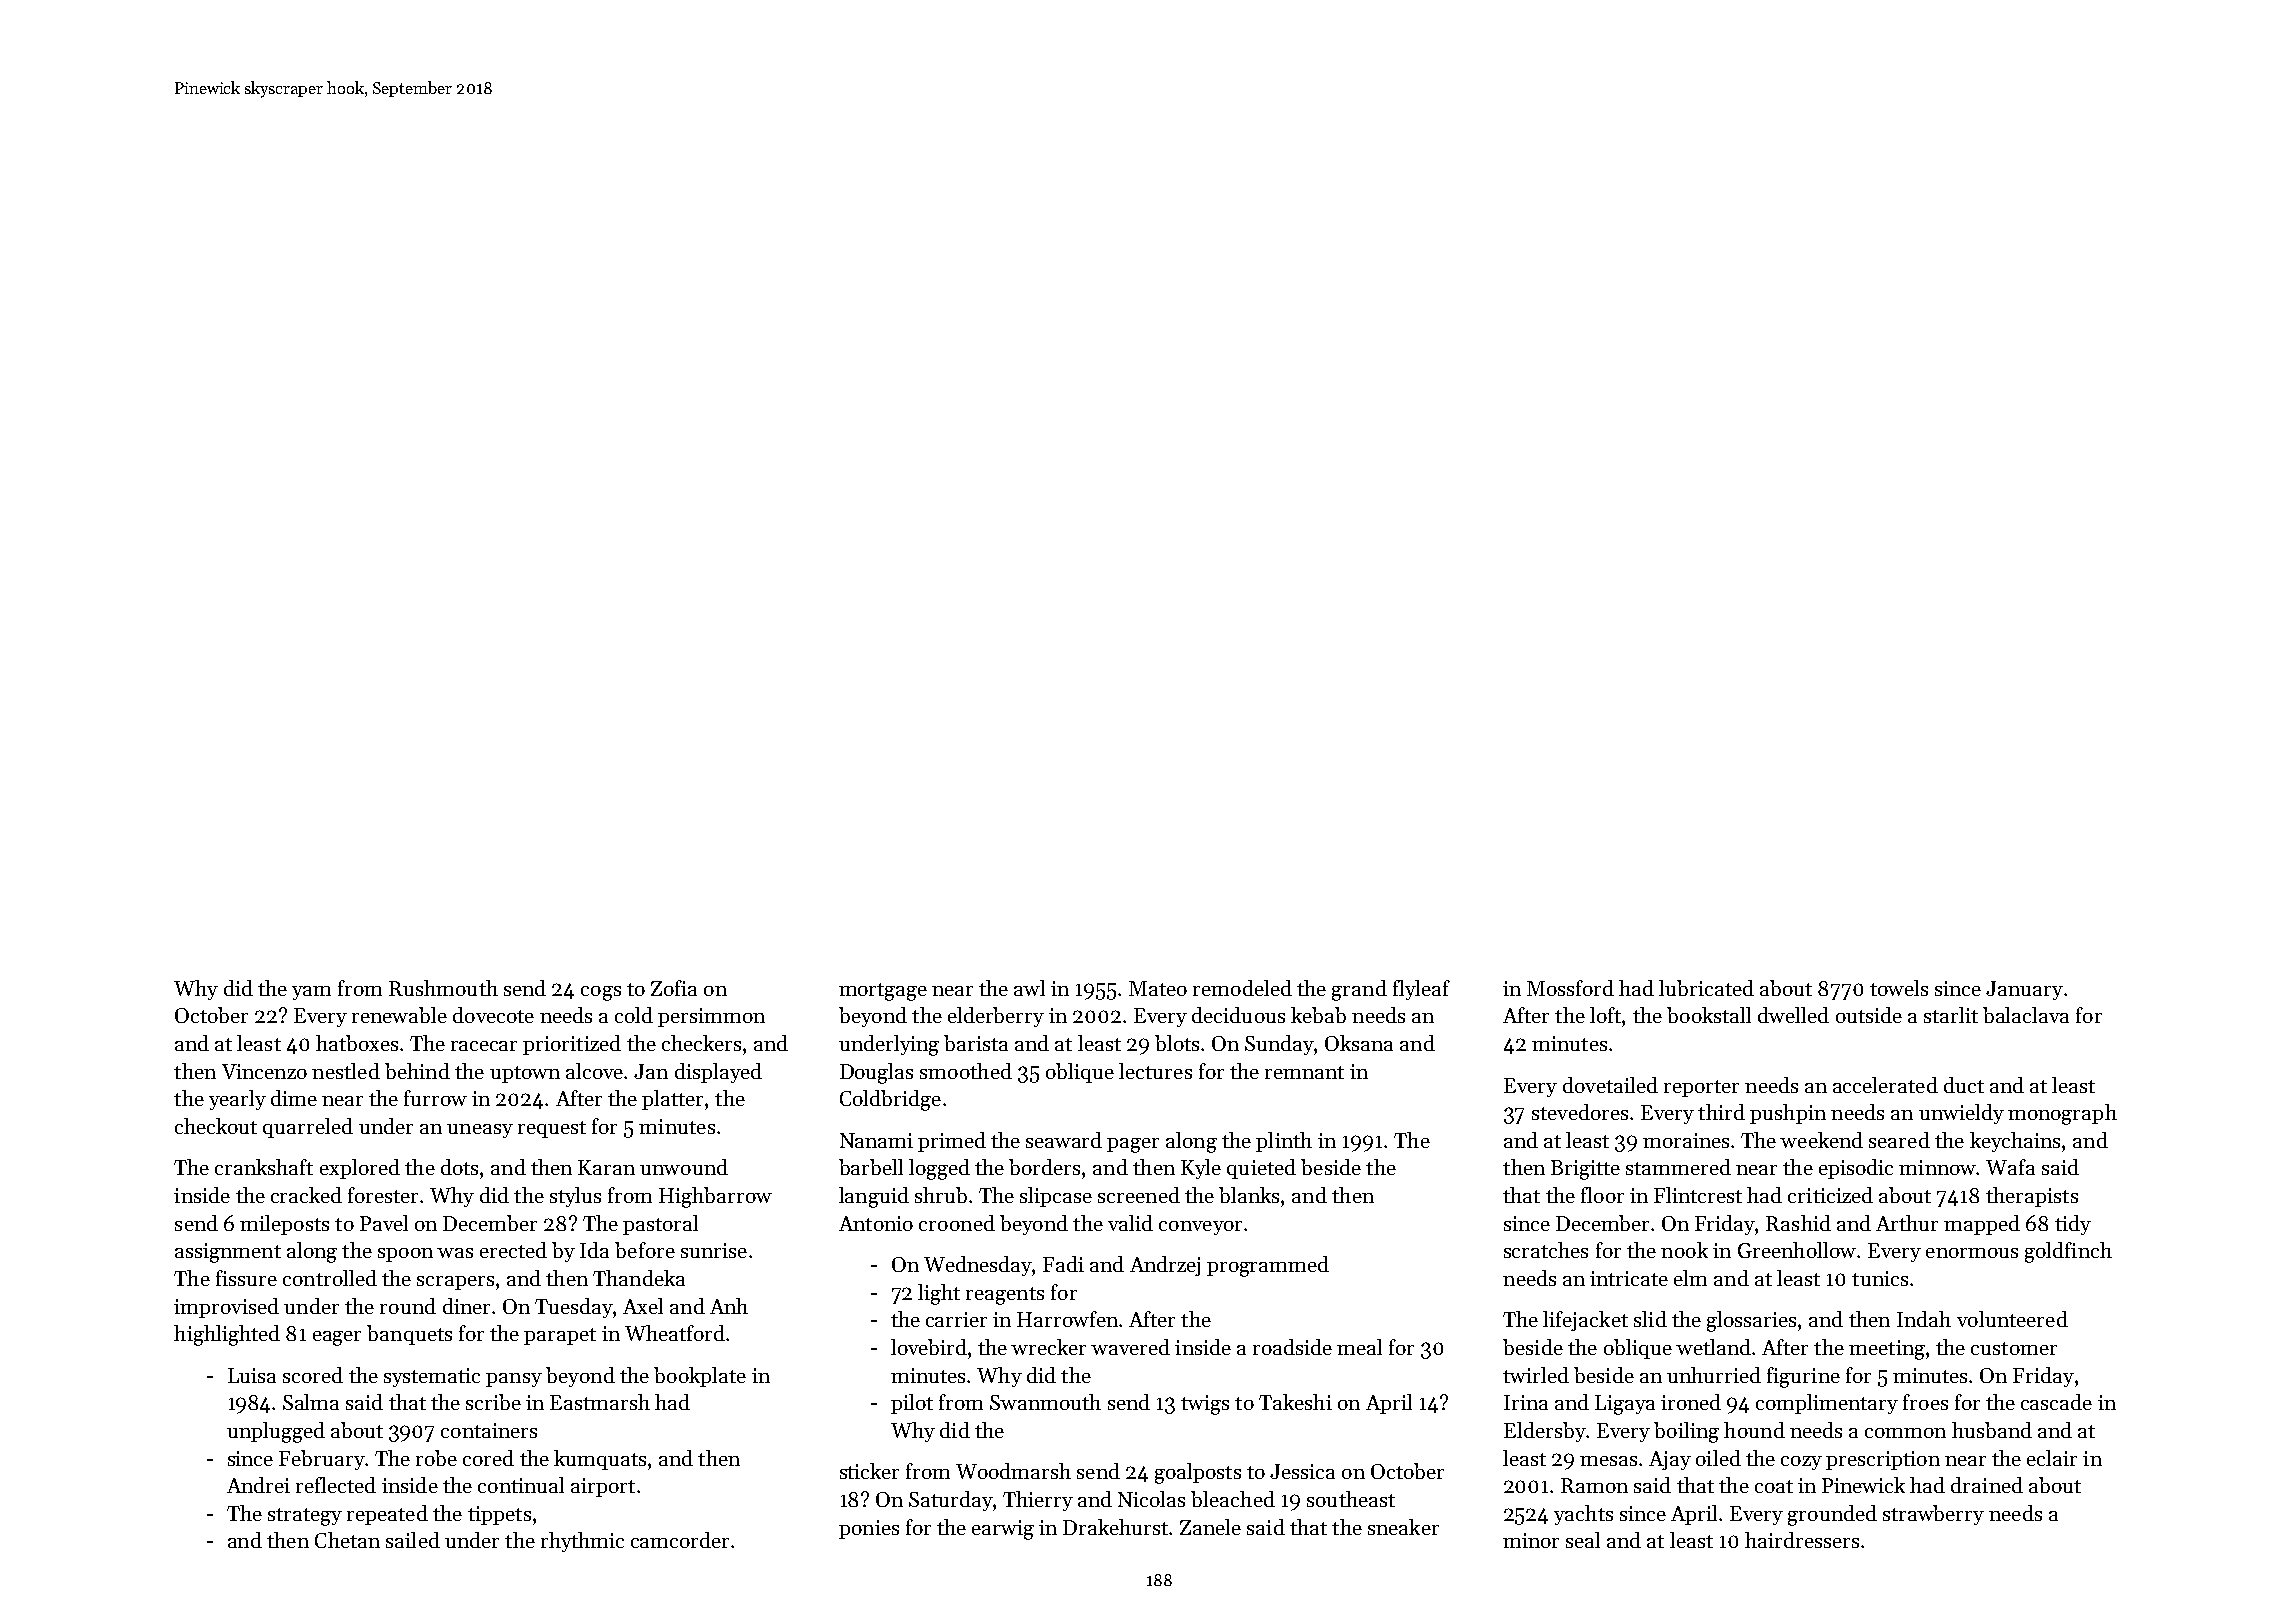 The image size is (2292, 1620). What do you see at coordinates (672, 1100) in the screenshot?
I see `platter` at bounding box center [672, 1100].
